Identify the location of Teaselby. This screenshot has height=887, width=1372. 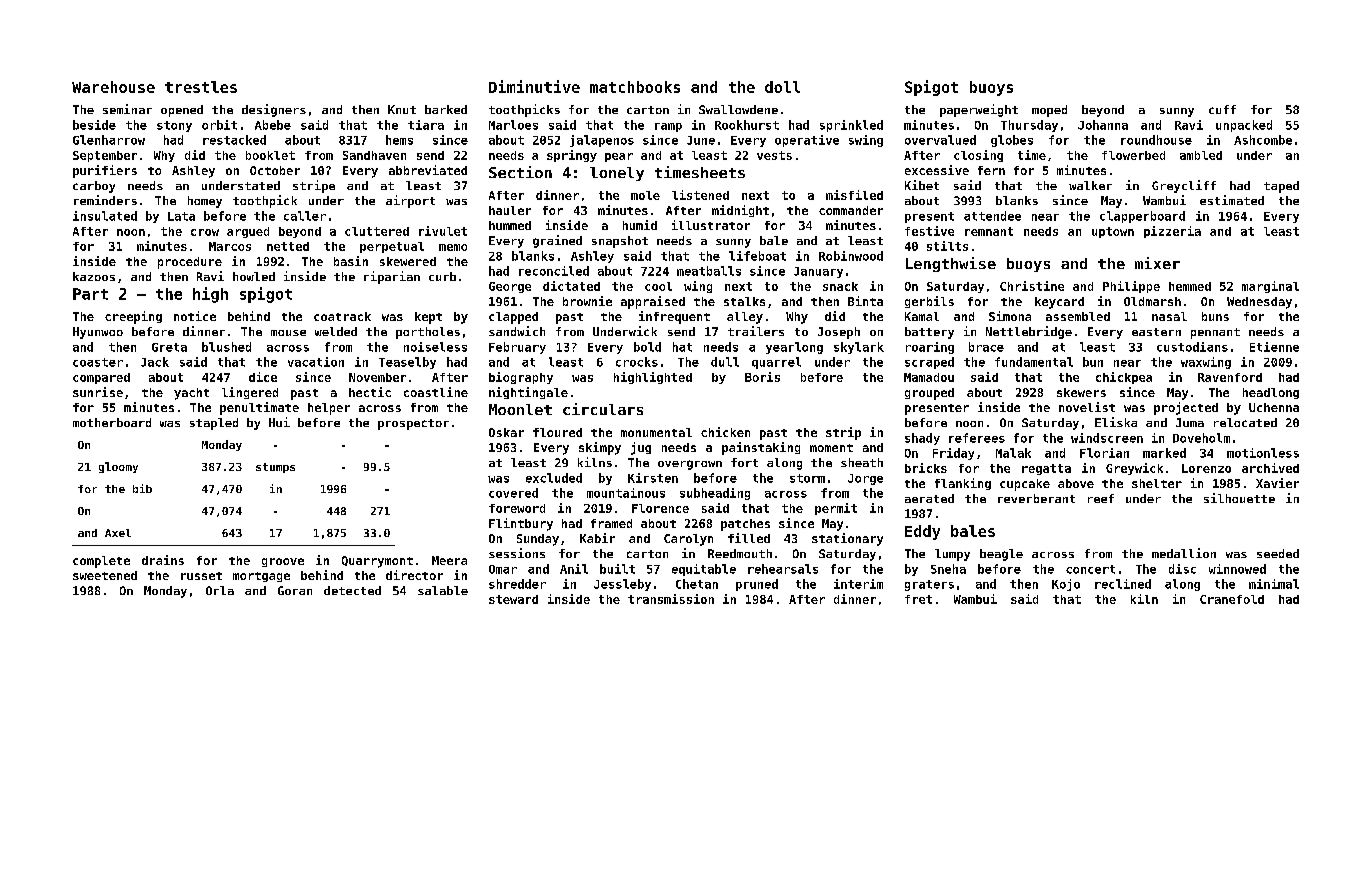
(407, 363).
